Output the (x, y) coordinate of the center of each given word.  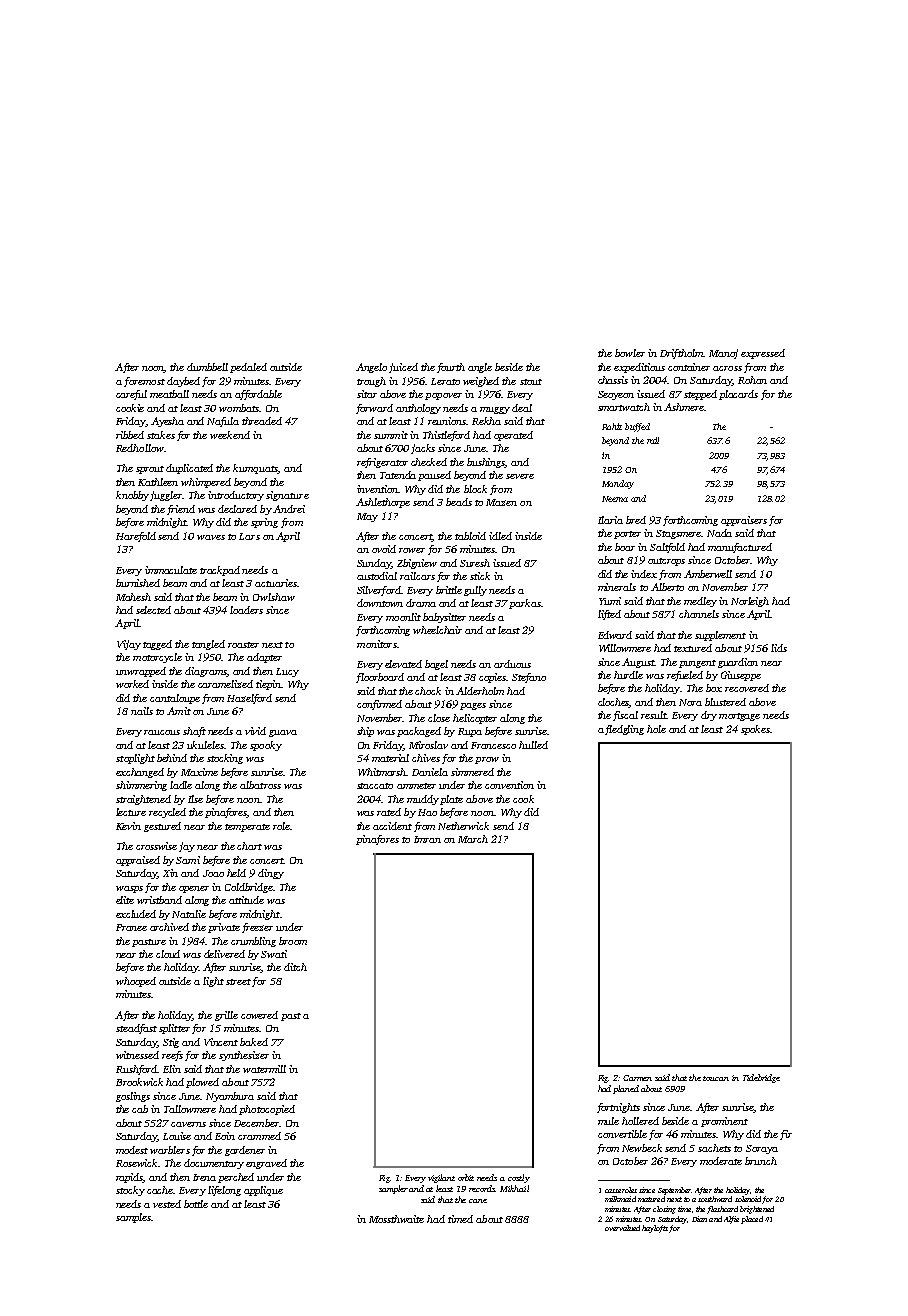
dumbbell (207, 367)
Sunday (374, 564)
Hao (427, 812)
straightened (143, 800)
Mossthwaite (396, 1219)
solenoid (748, 1199)
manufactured (740, 548)
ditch (295, 967)
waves (211, 537)
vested (167, 1204)
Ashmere (684, 407)
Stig (171, 1043)
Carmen (637, 1078)
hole (656, 729)
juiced (403, 368)
